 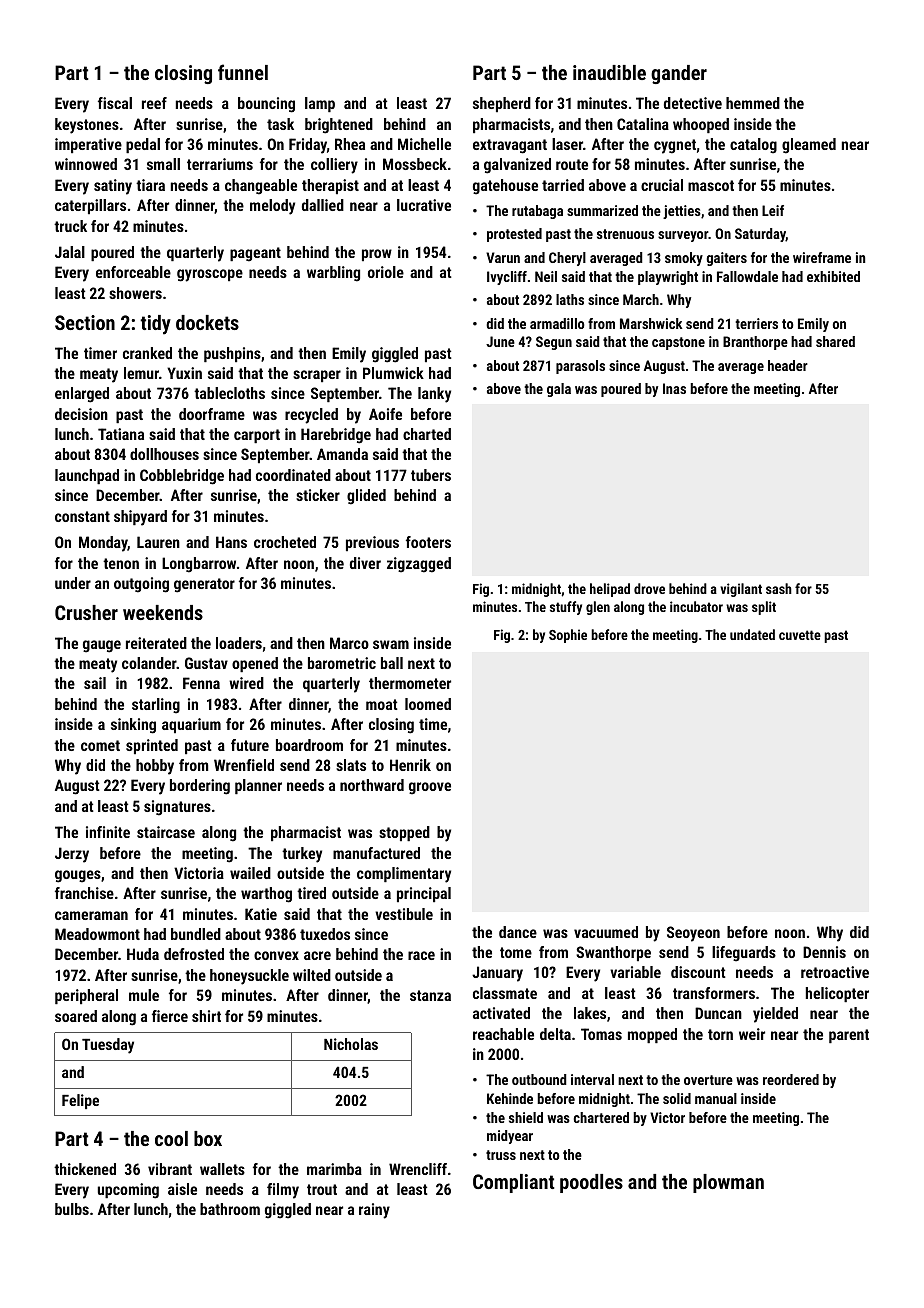 What do you see at coordinates (255, 664) in the screenshot?
I see `opened` at bounding box center [255, 664].
